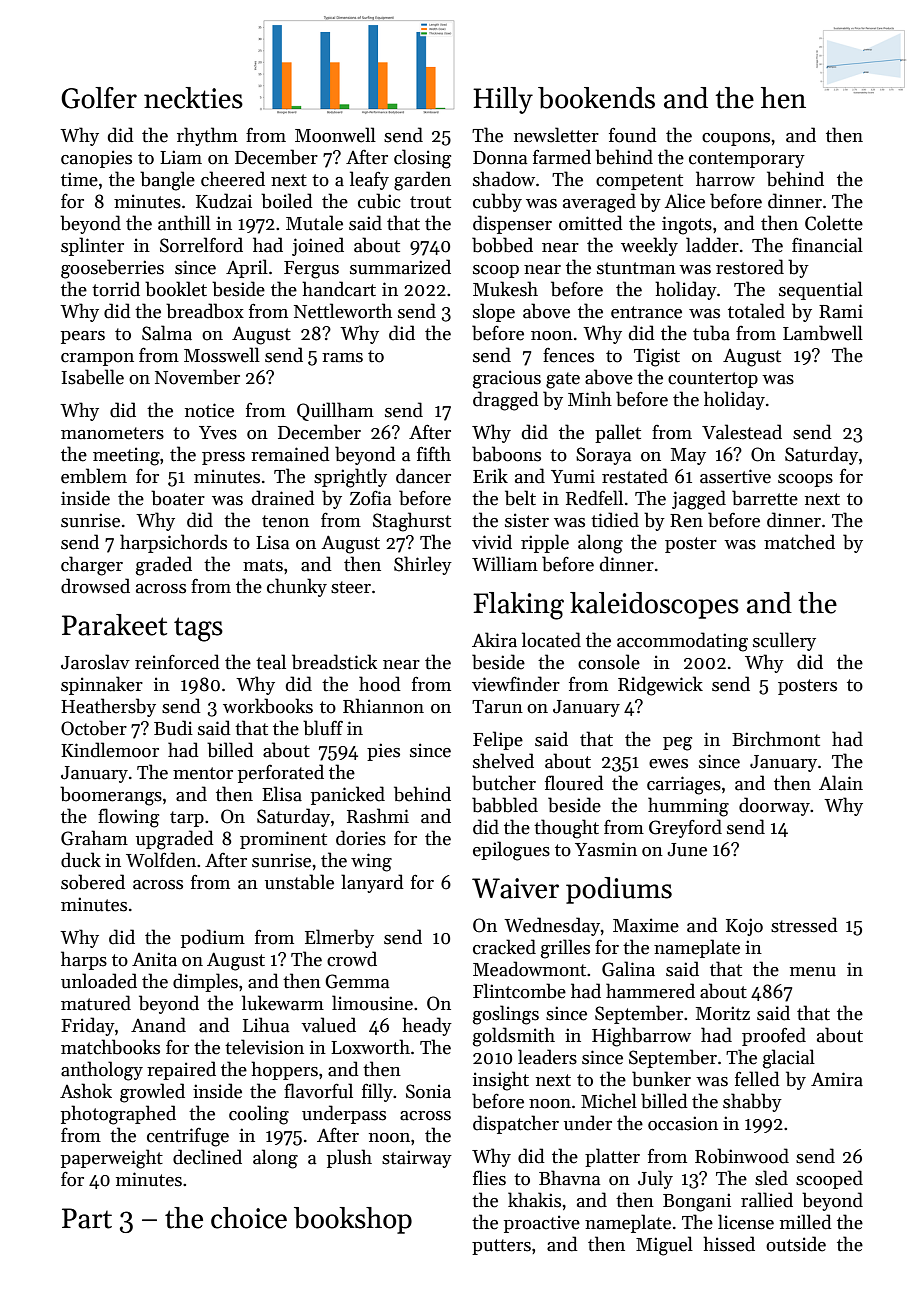  What do you see at coordinates (87, 1218) in the image?
I see `Part` at bounding box center [87, 1218].
